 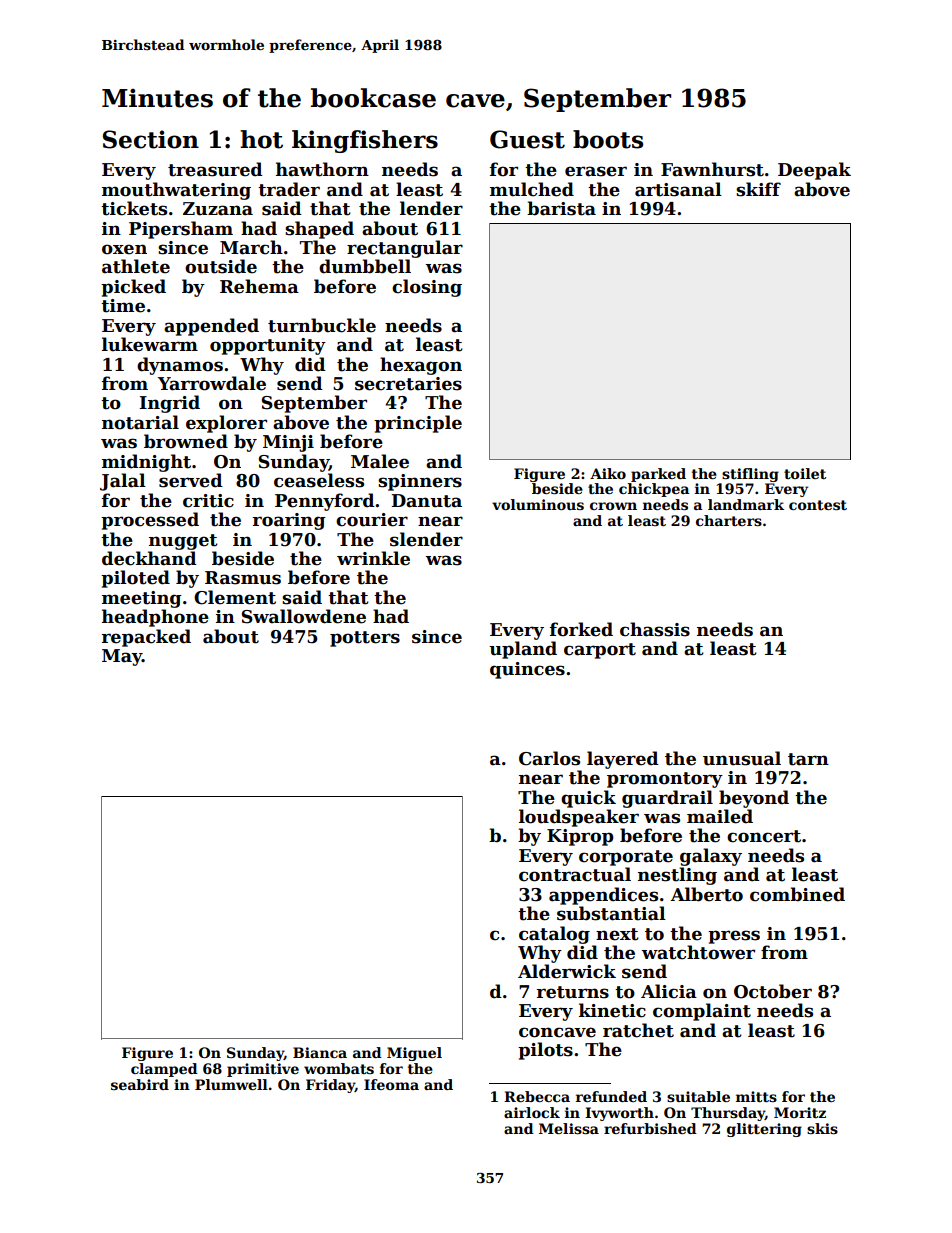 I want to click on toilet, so click(x=805, y=473).
